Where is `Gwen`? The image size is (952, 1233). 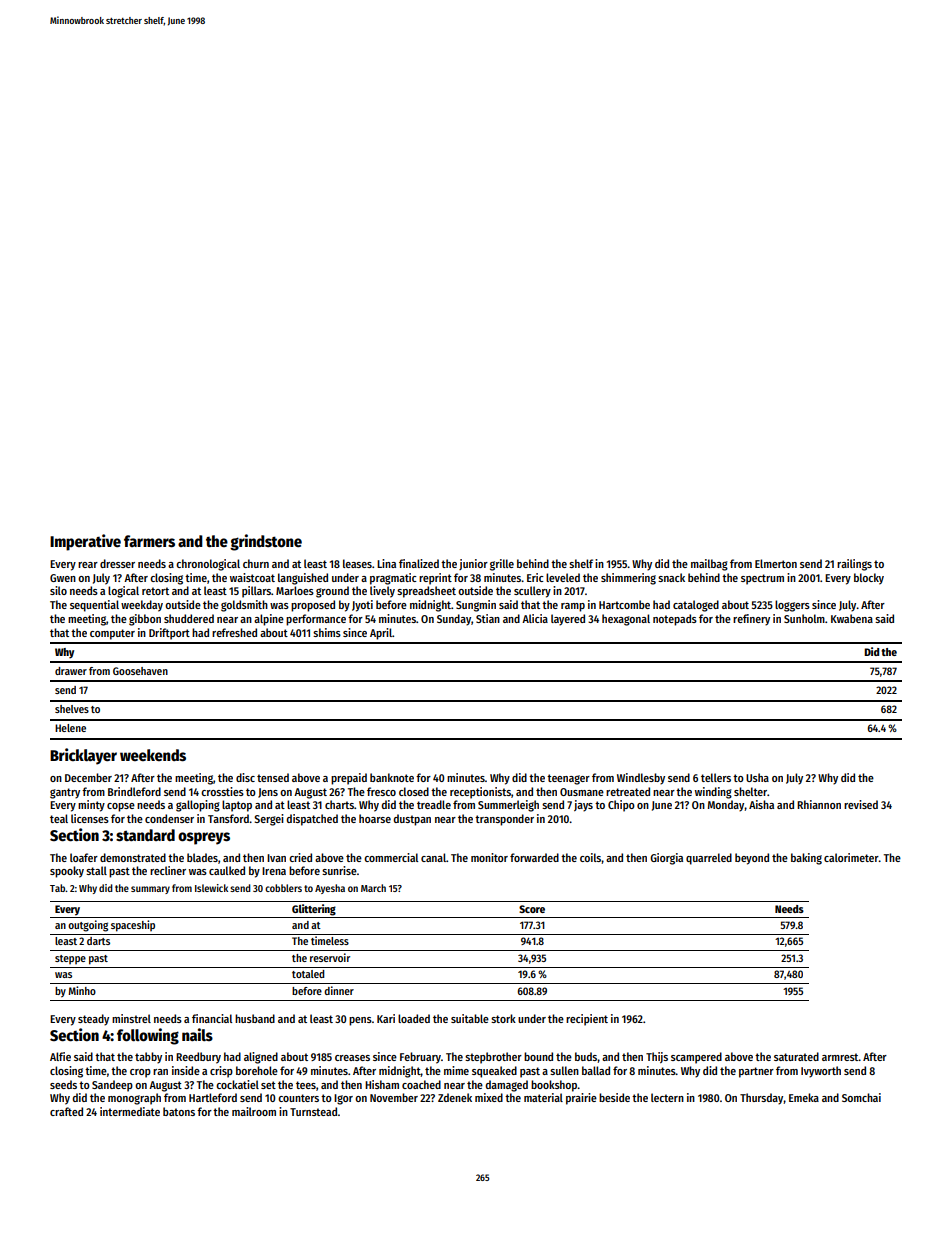
Gwen is located at coordinates (63, 578).
